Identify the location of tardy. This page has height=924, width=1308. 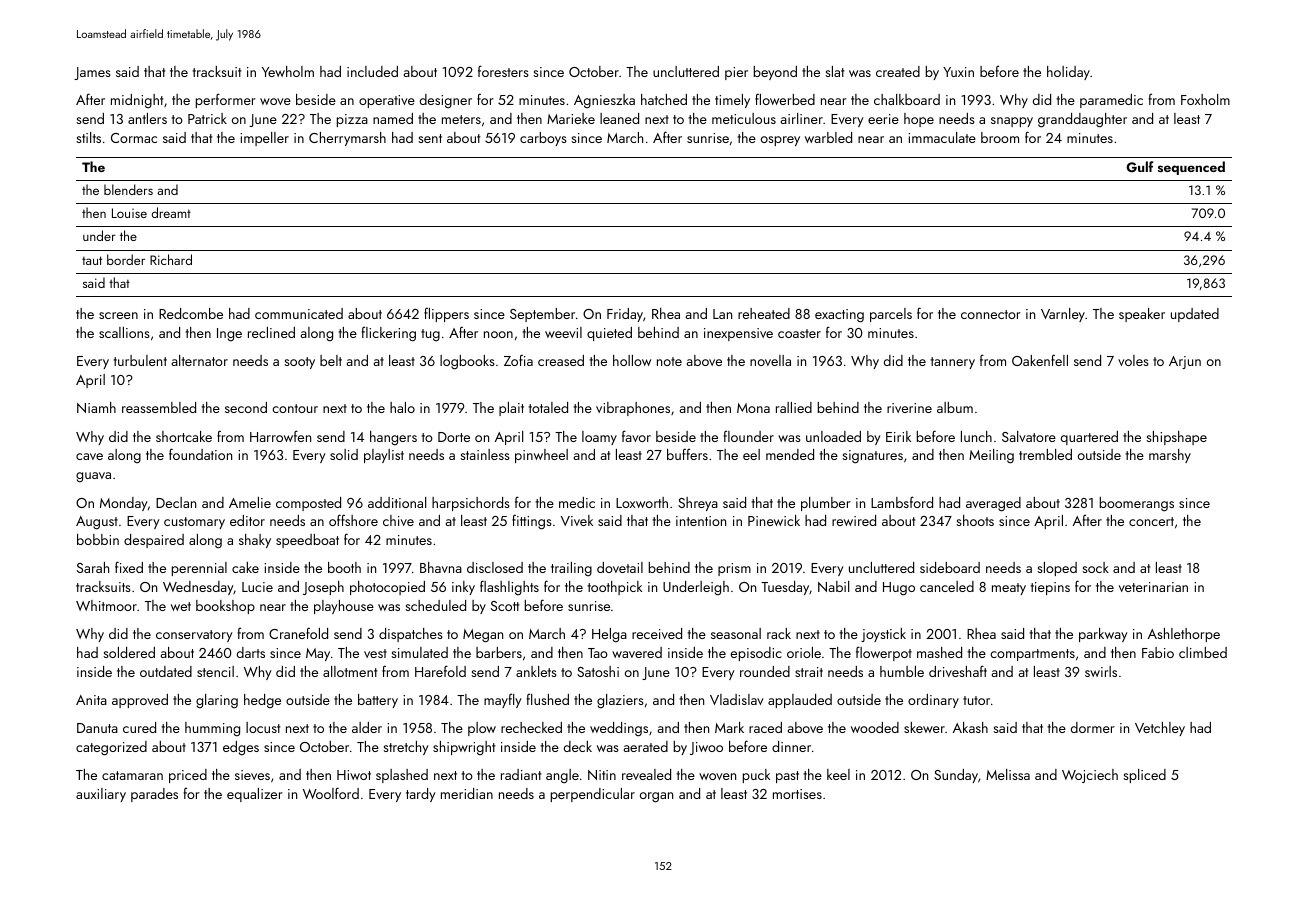
(421, 795).
